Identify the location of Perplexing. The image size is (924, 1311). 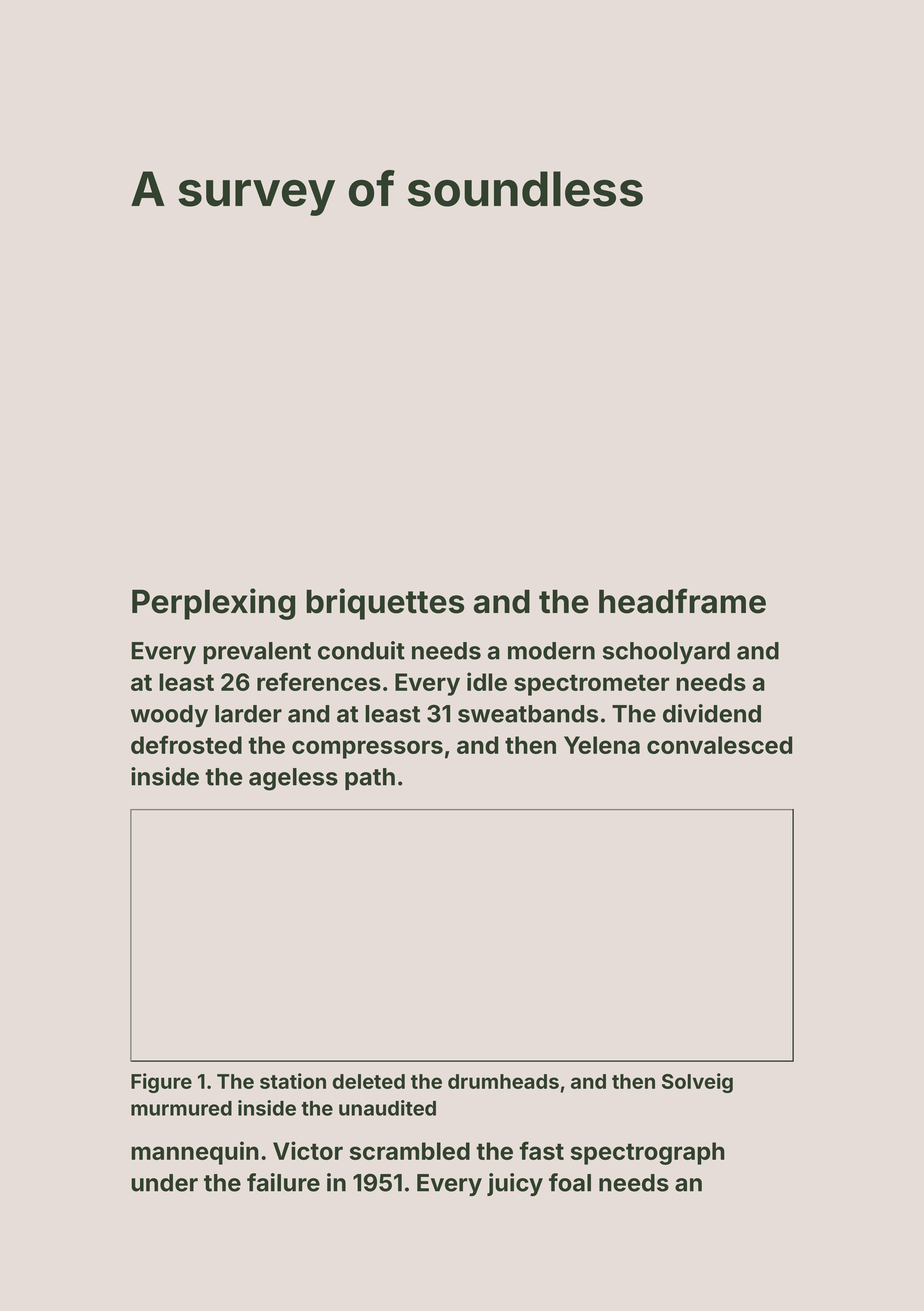
(213, 604).
